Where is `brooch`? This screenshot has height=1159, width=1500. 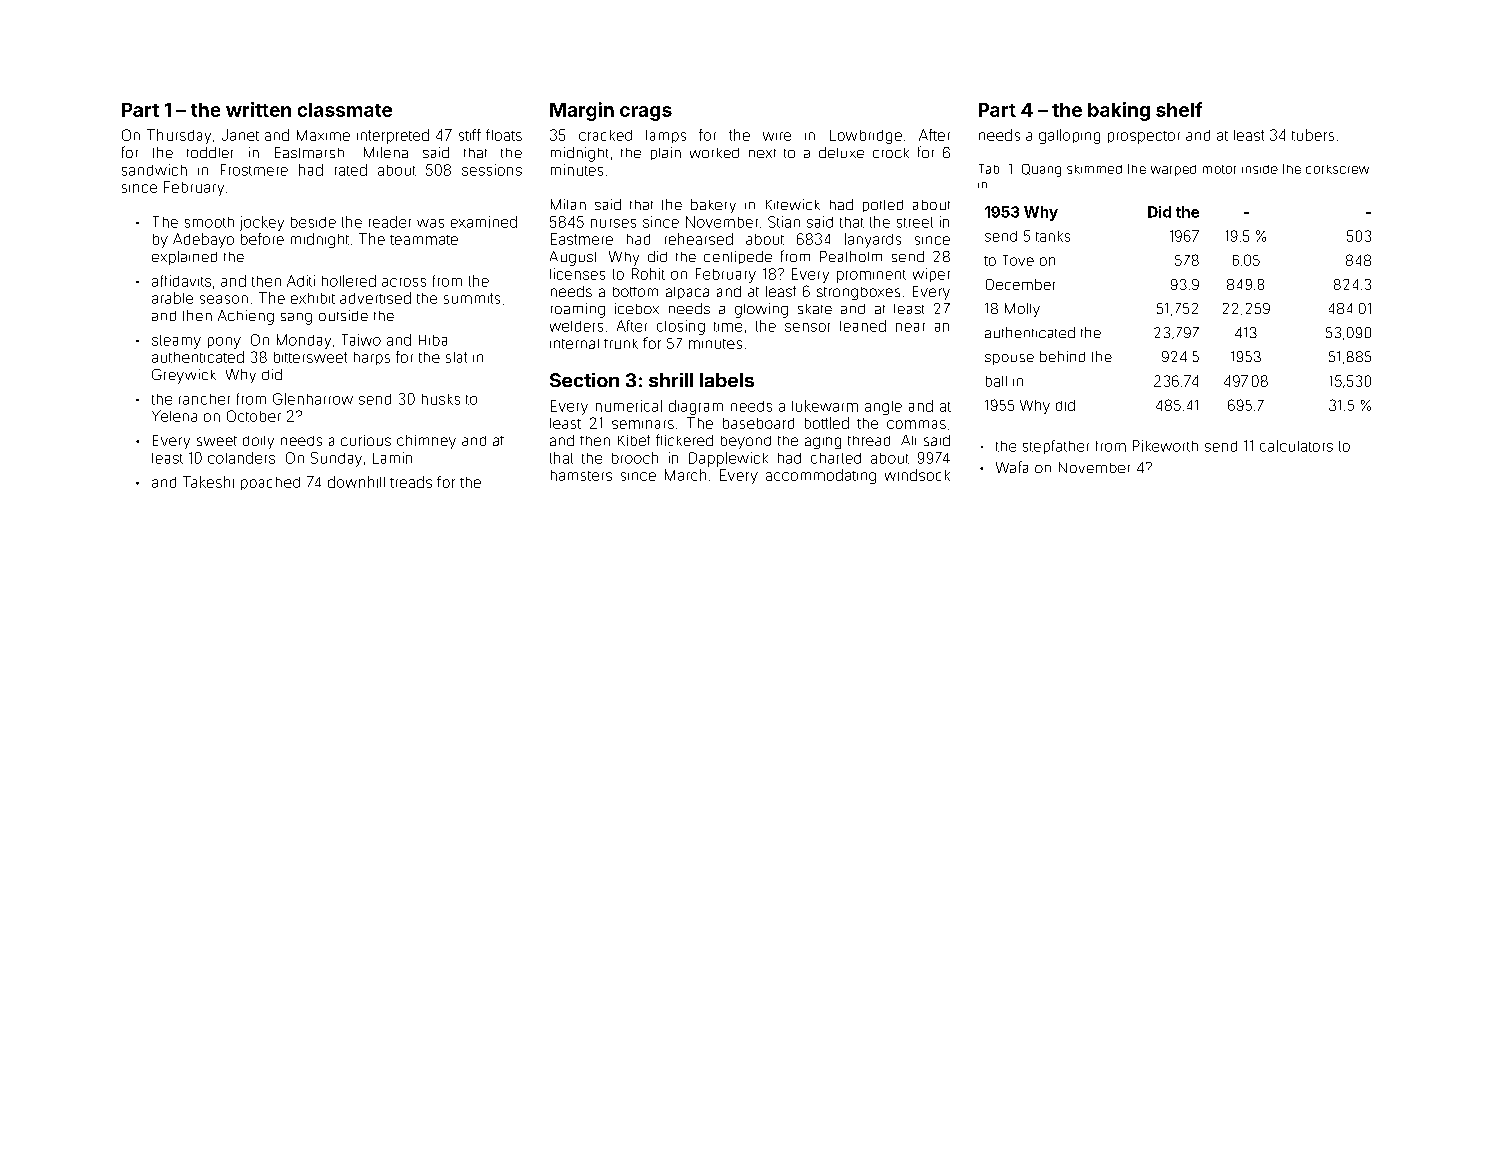 brooch is located at coordinates (635, 458).
